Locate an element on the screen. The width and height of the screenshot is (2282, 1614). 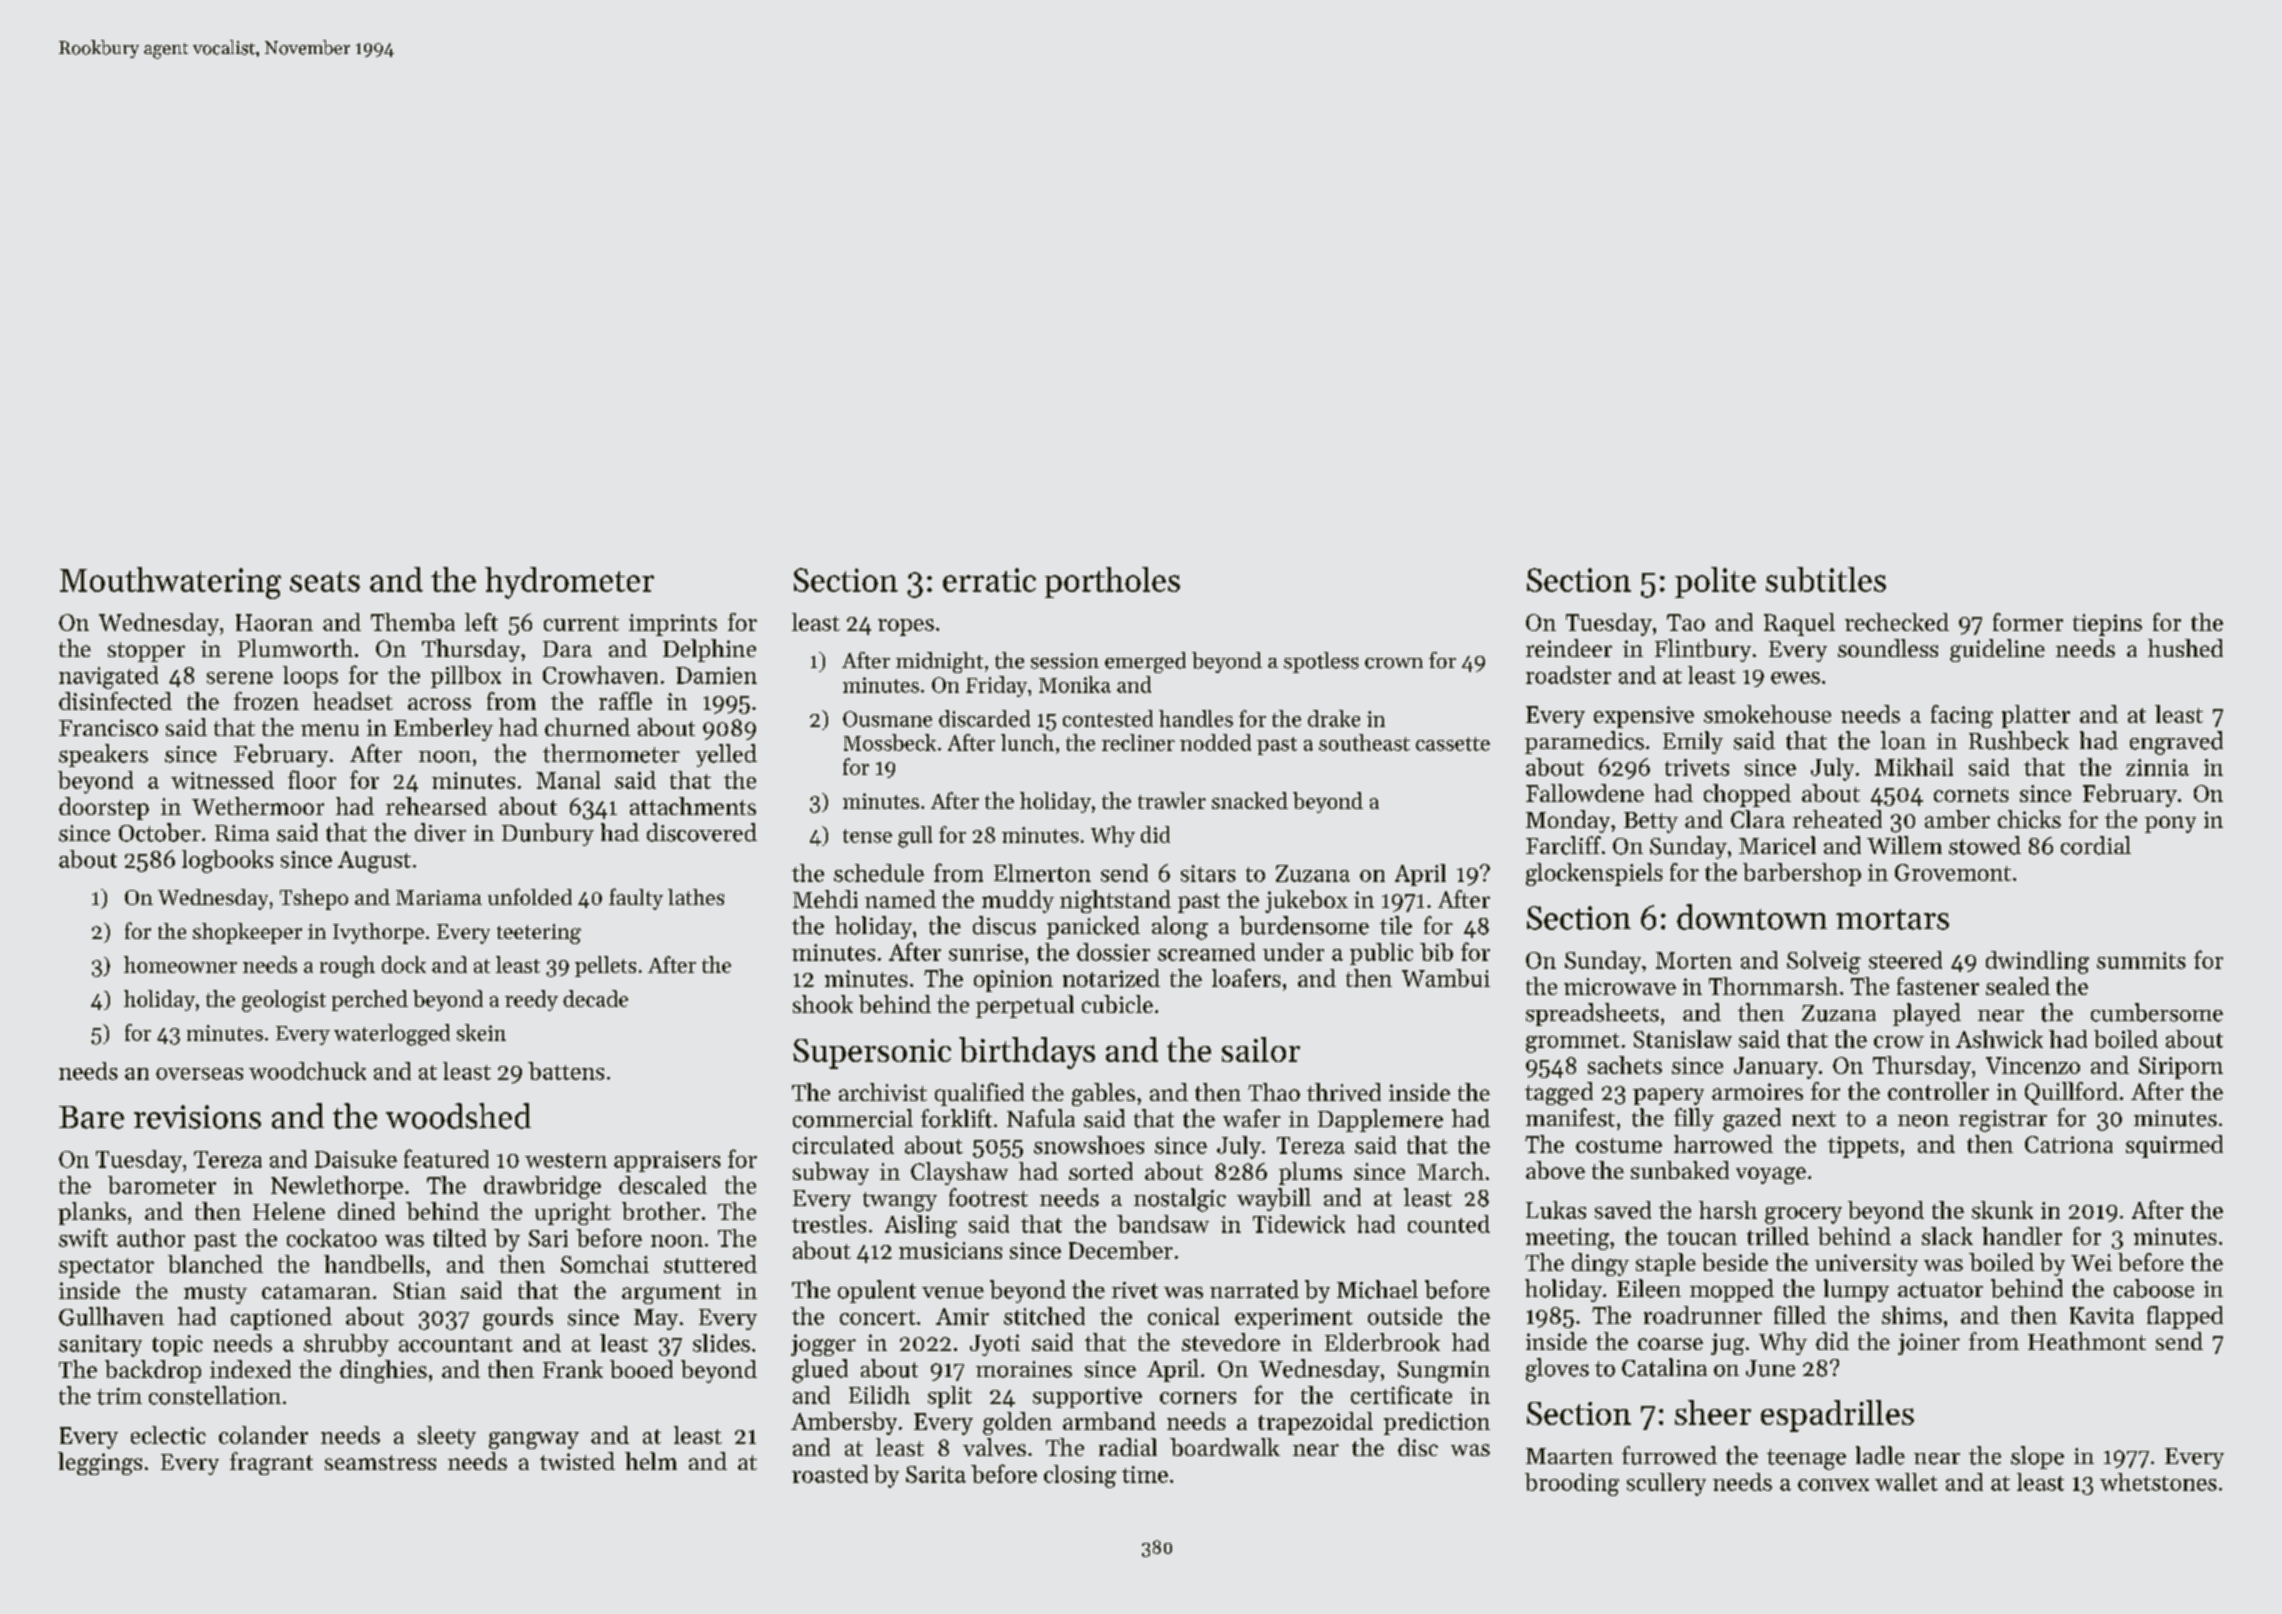
barometer is located at coordinates (162, 1185).
